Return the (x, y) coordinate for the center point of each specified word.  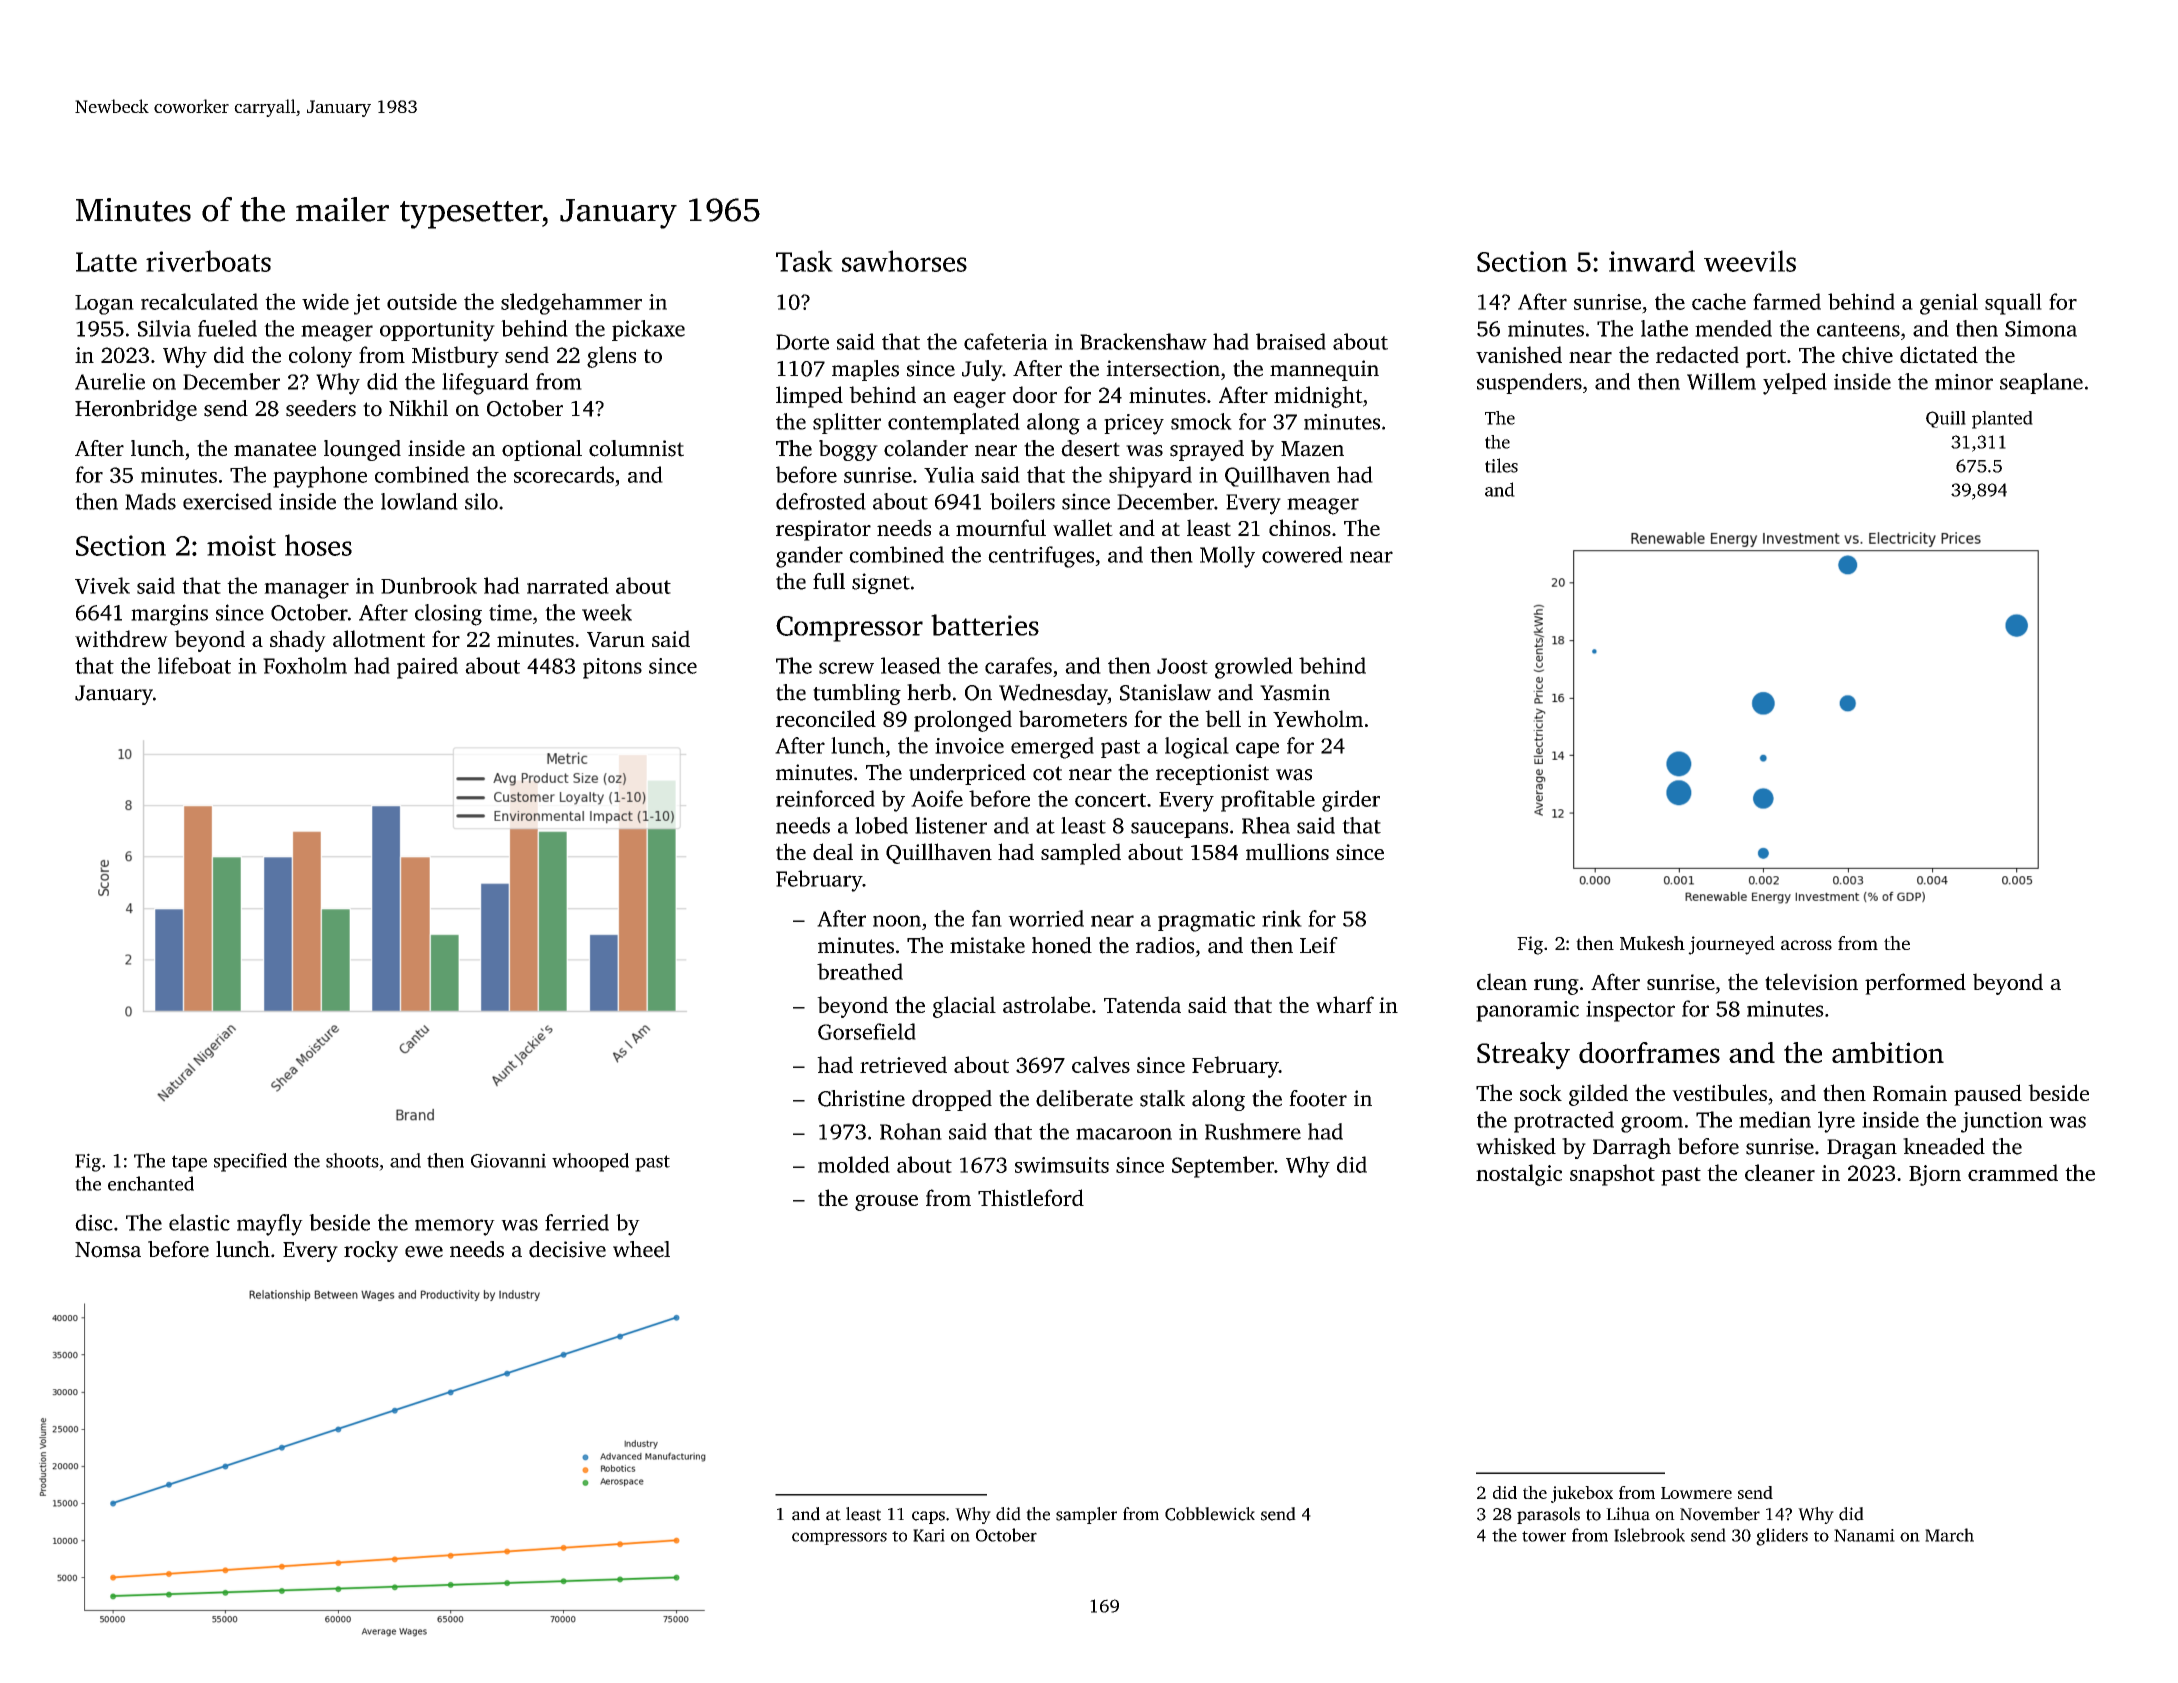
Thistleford (1031, 1197)
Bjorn (1935, 1175)
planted (2002, 420)
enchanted (151, 1183)
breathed (860, 971)
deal (833, 851)
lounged (362, 450)
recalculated (199, 301)
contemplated (954, 423)
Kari (929, 1535)
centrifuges (1041, 557)
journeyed (1731, 945)
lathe (1664, 328)
